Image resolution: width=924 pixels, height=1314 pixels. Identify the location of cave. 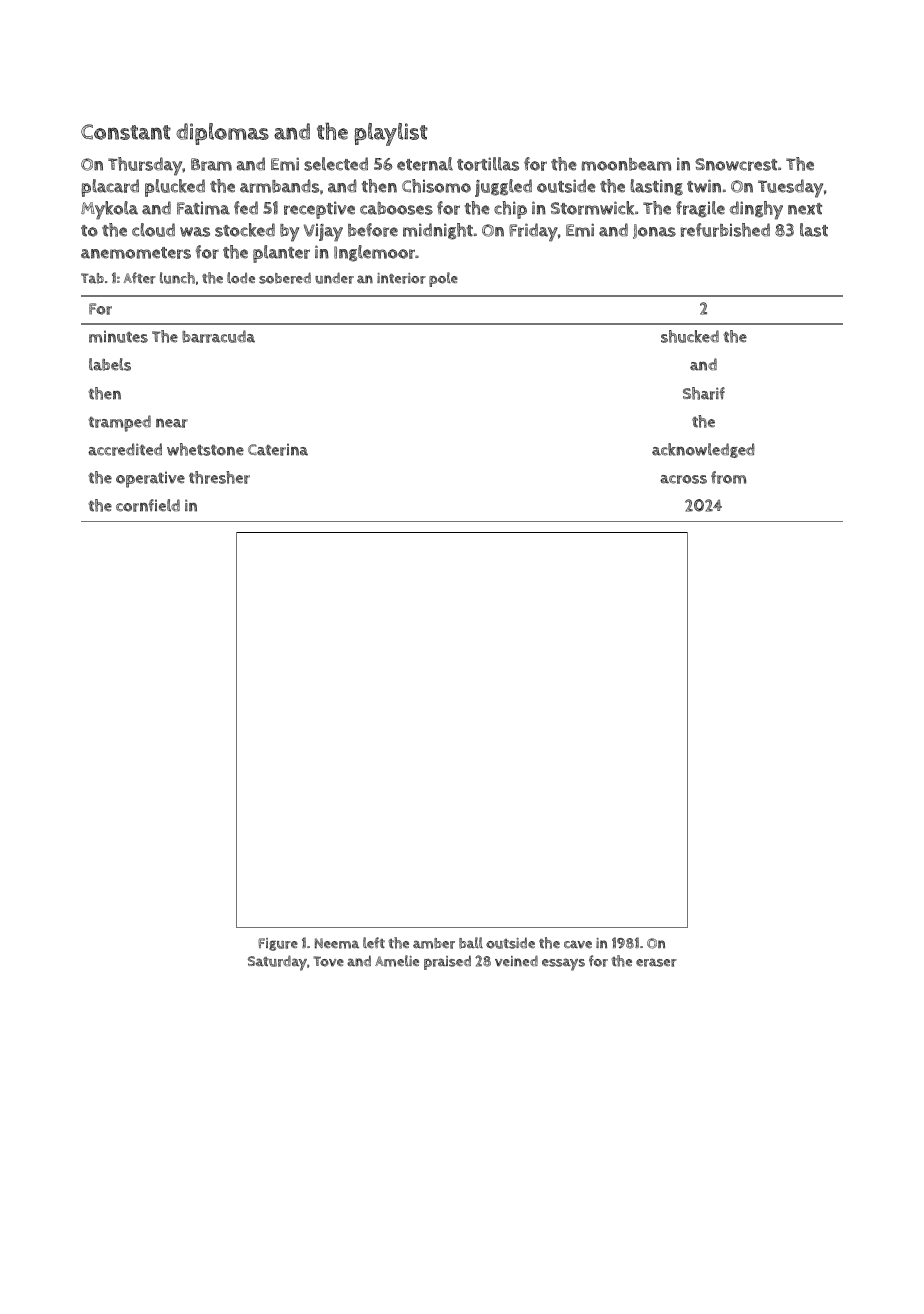
(578, 944).
